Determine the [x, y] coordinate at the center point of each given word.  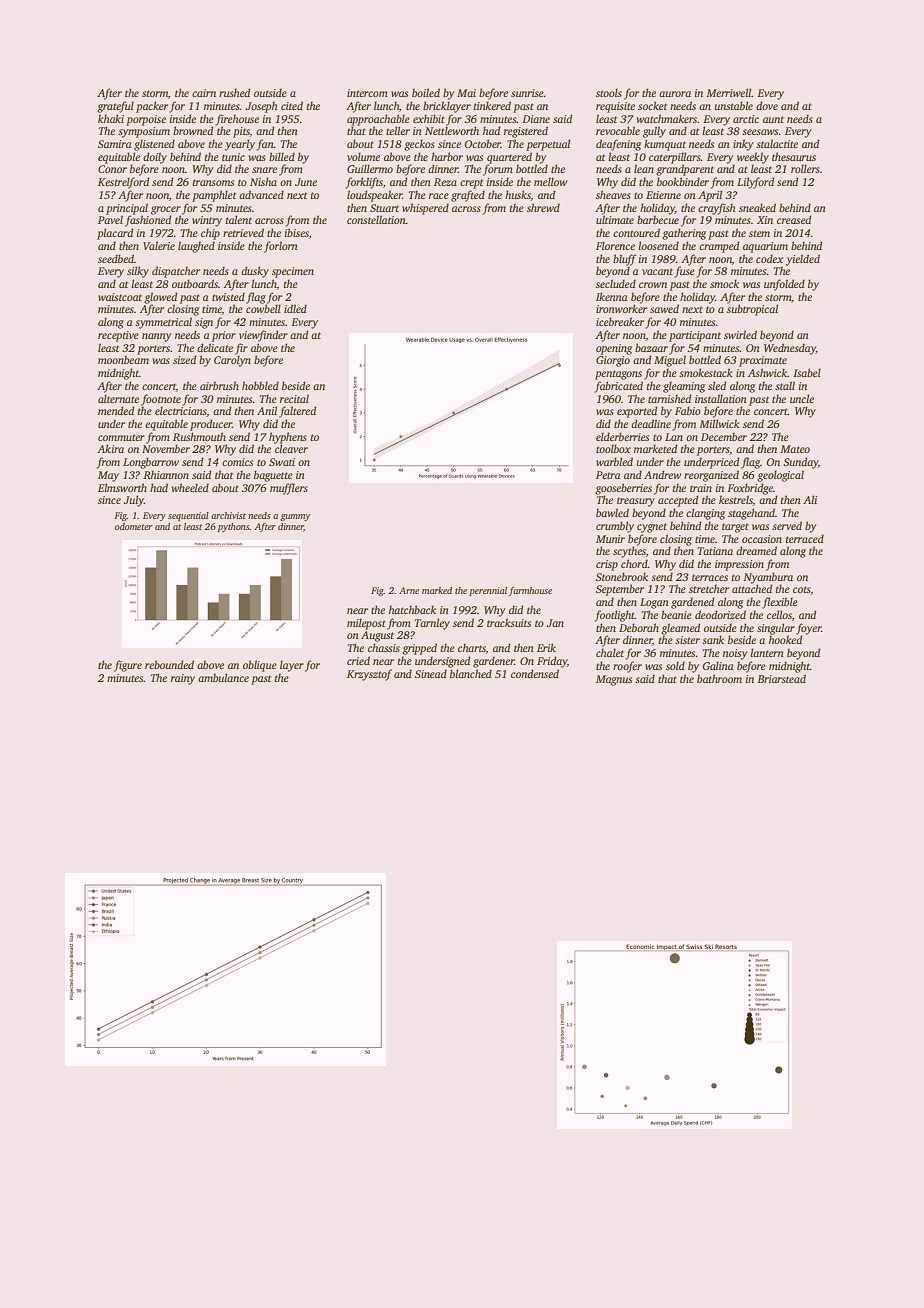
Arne [409, 590]
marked [437, 590]
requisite [615, 107]
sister [687, 640]
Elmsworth [122, 487]
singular [776, 629]
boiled [426, 92]
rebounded [169, 664]
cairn [204, 93]
